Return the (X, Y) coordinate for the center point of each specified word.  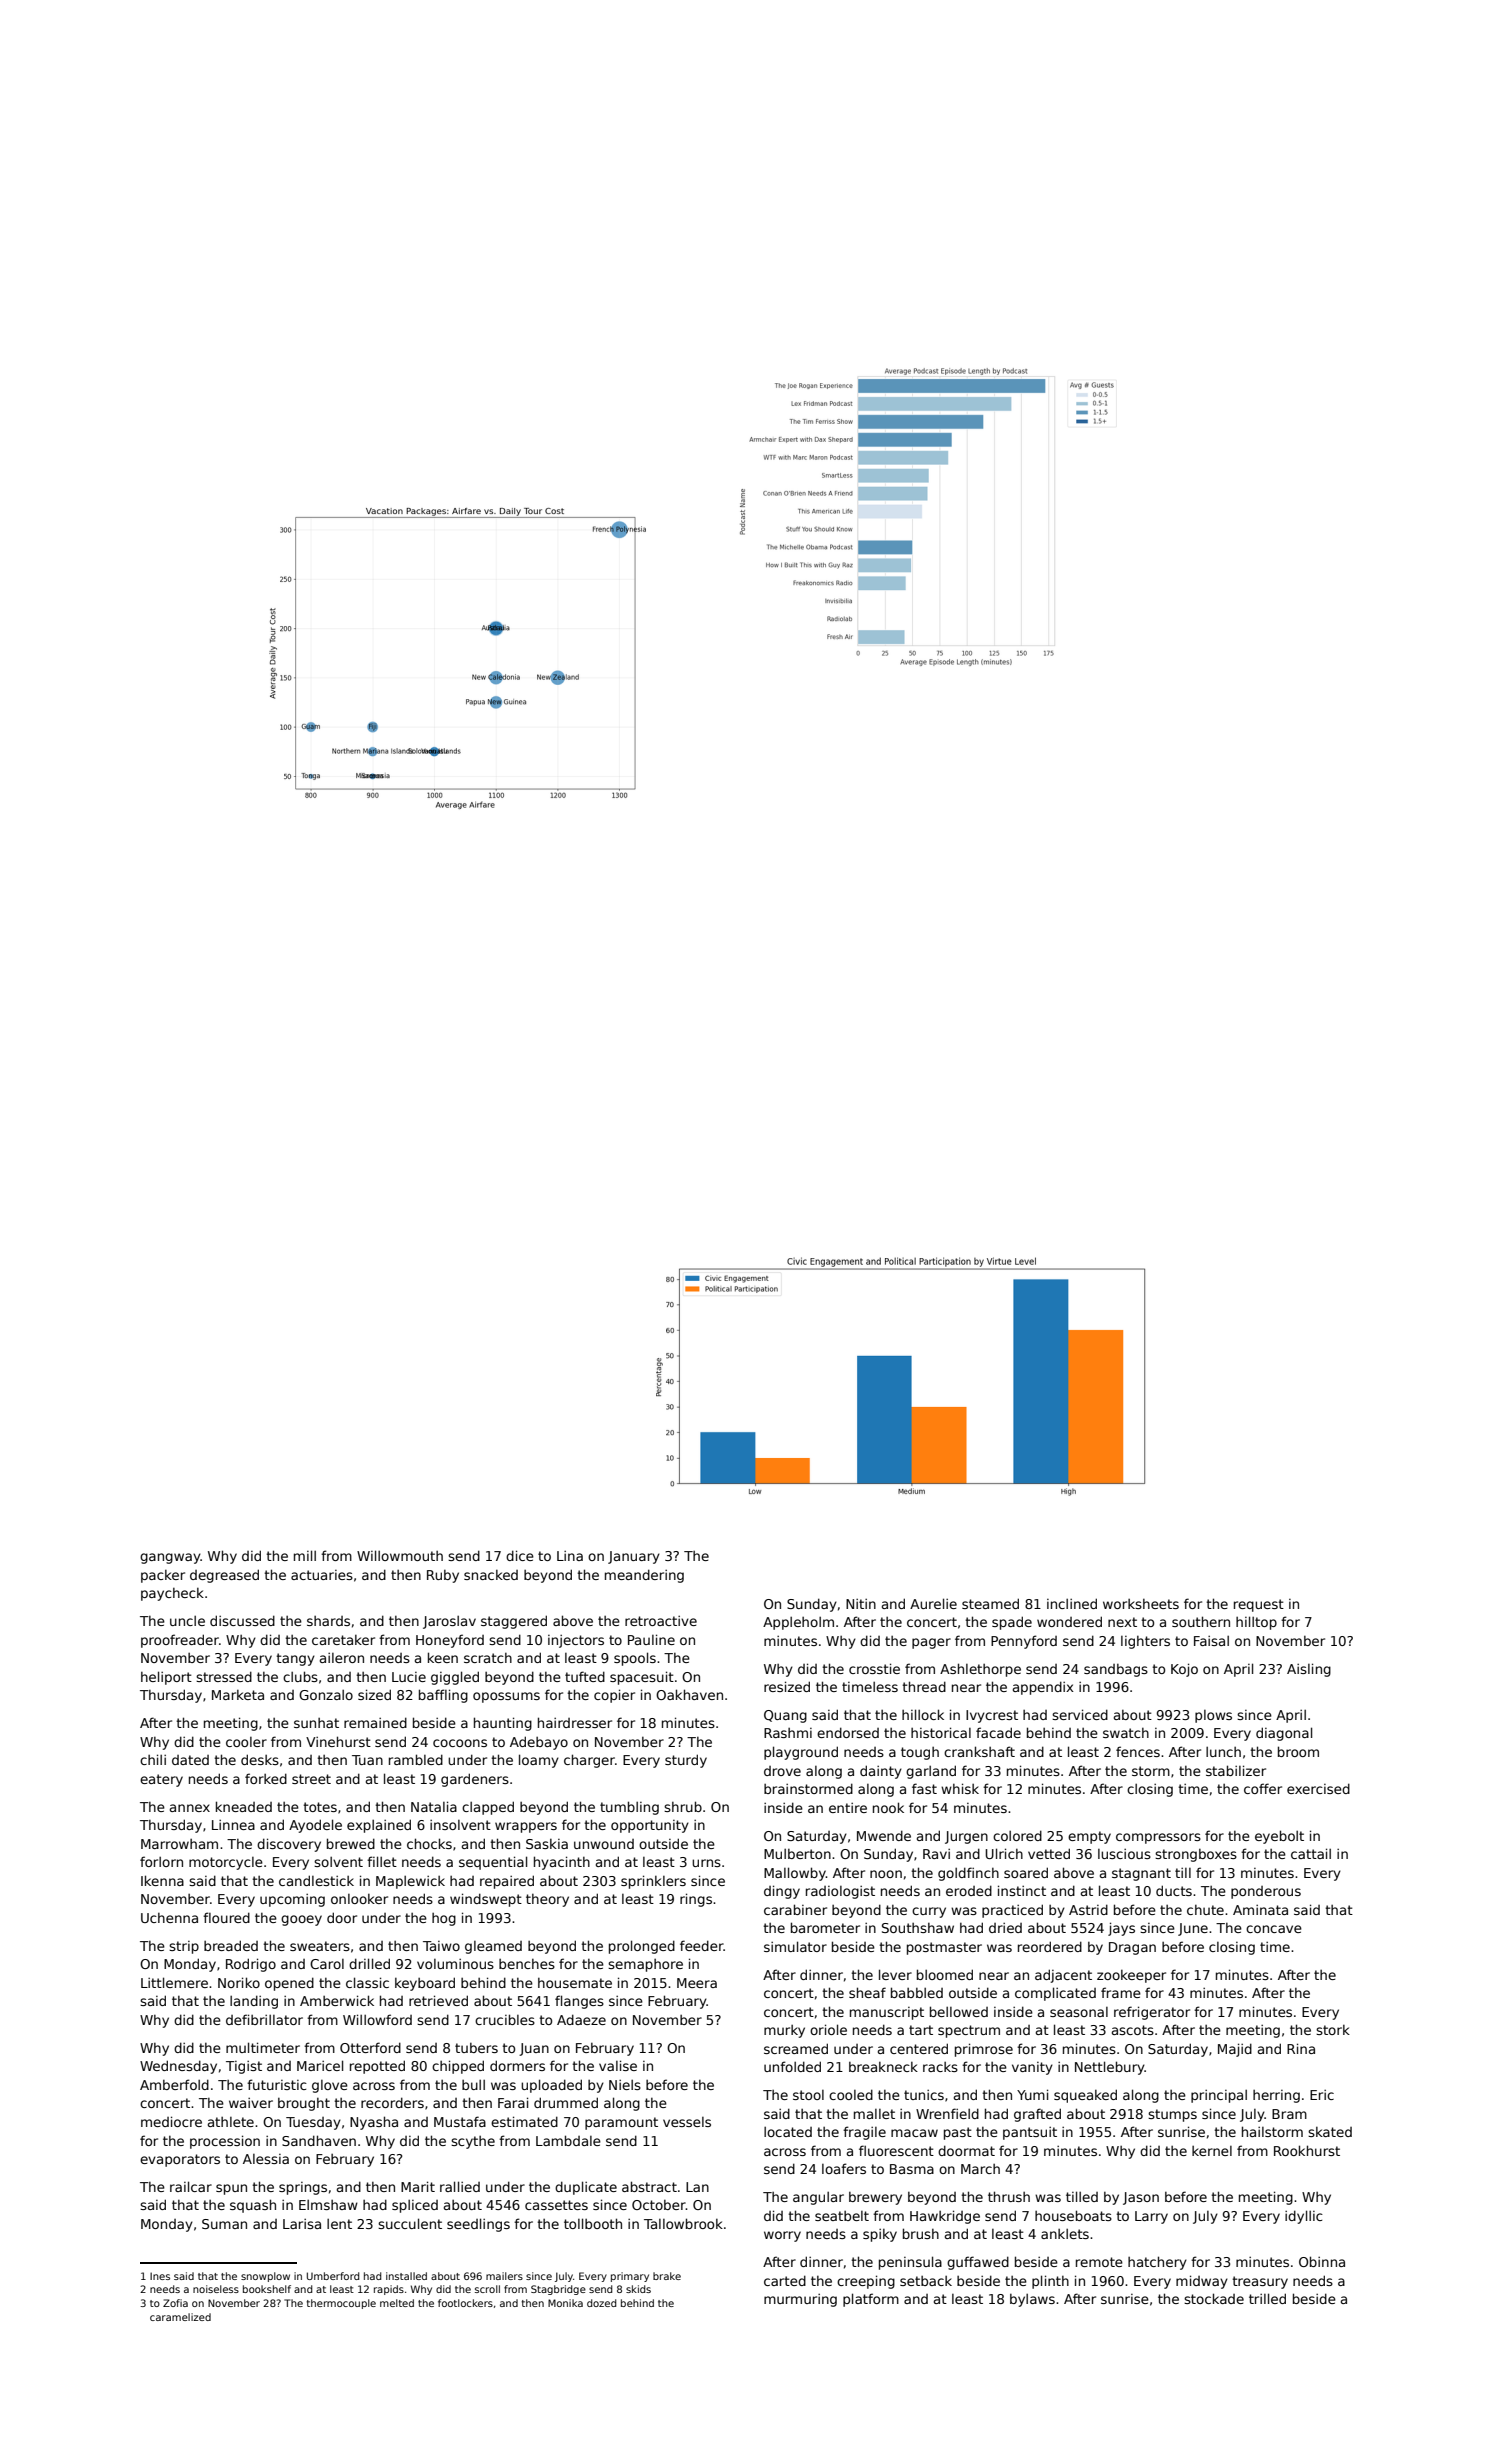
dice (520, 1555)
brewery (875, 2198)
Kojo (1184, 1670)
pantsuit (1030, 2133)
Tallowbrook (683, 2223)
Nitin (861, 1604)
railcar (191, 2186)
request (1259, 1605)
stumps (1172, 2115)
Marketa (238, 1695)
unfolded (792, 2066)
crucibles (505, 2019)
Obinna (1322, 2261)
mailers (504, 2276)
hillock (923, 1714)
